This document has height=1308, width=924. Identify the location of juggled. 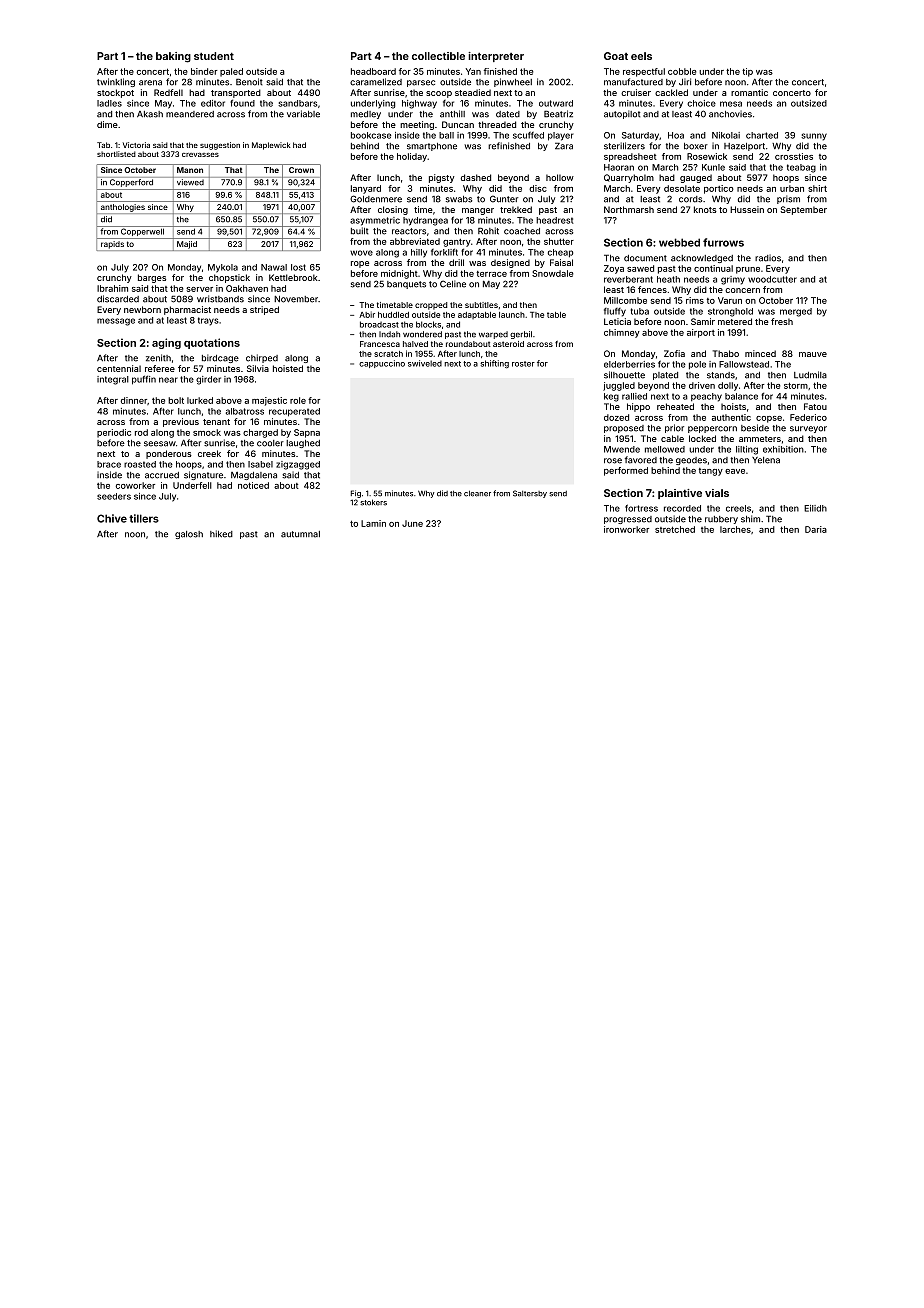
(619, 386).
